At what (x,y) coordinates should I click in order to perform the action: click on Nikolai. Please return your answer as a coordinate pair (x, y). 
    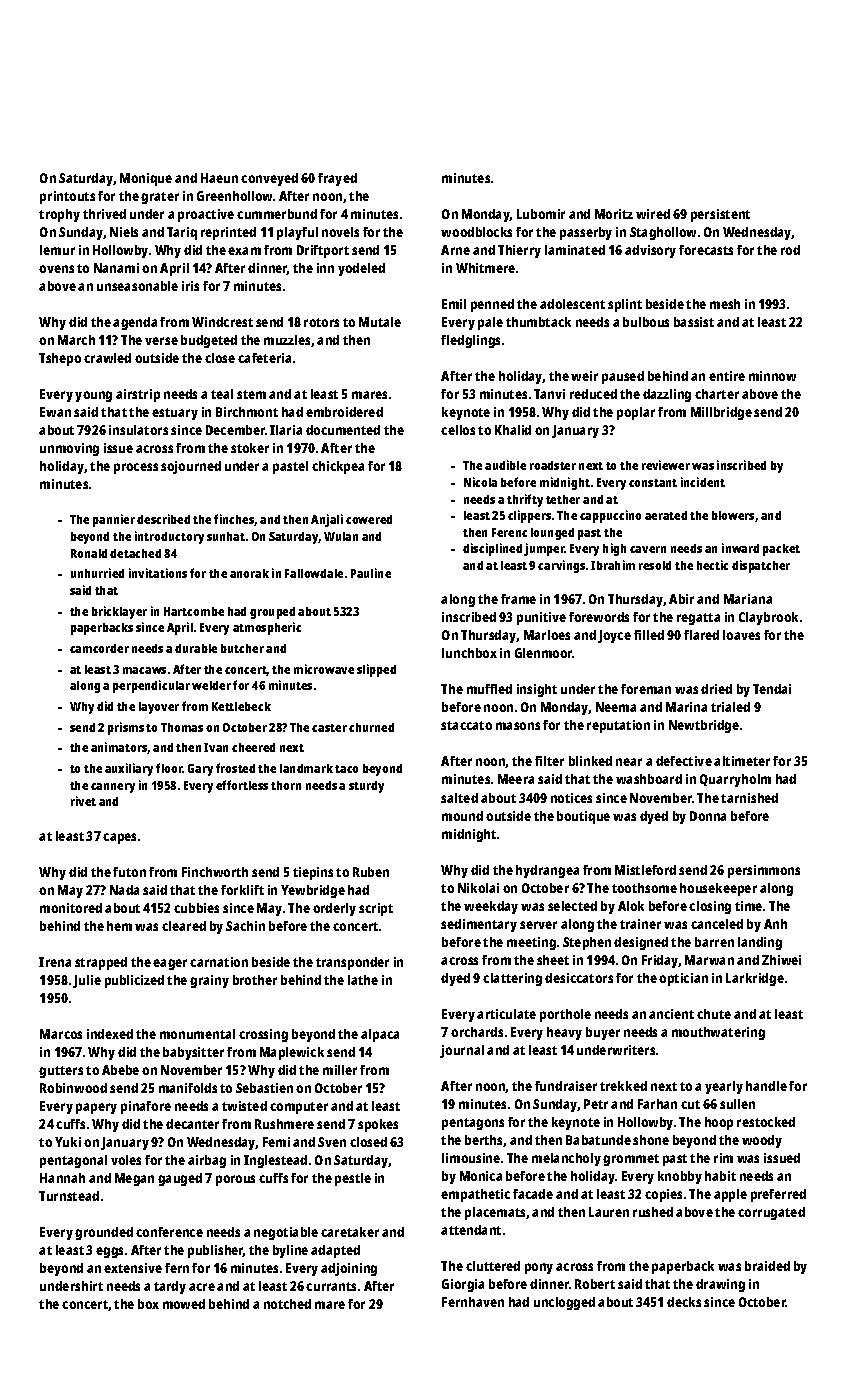
    Looking at the image, I should click on (478, 888).
